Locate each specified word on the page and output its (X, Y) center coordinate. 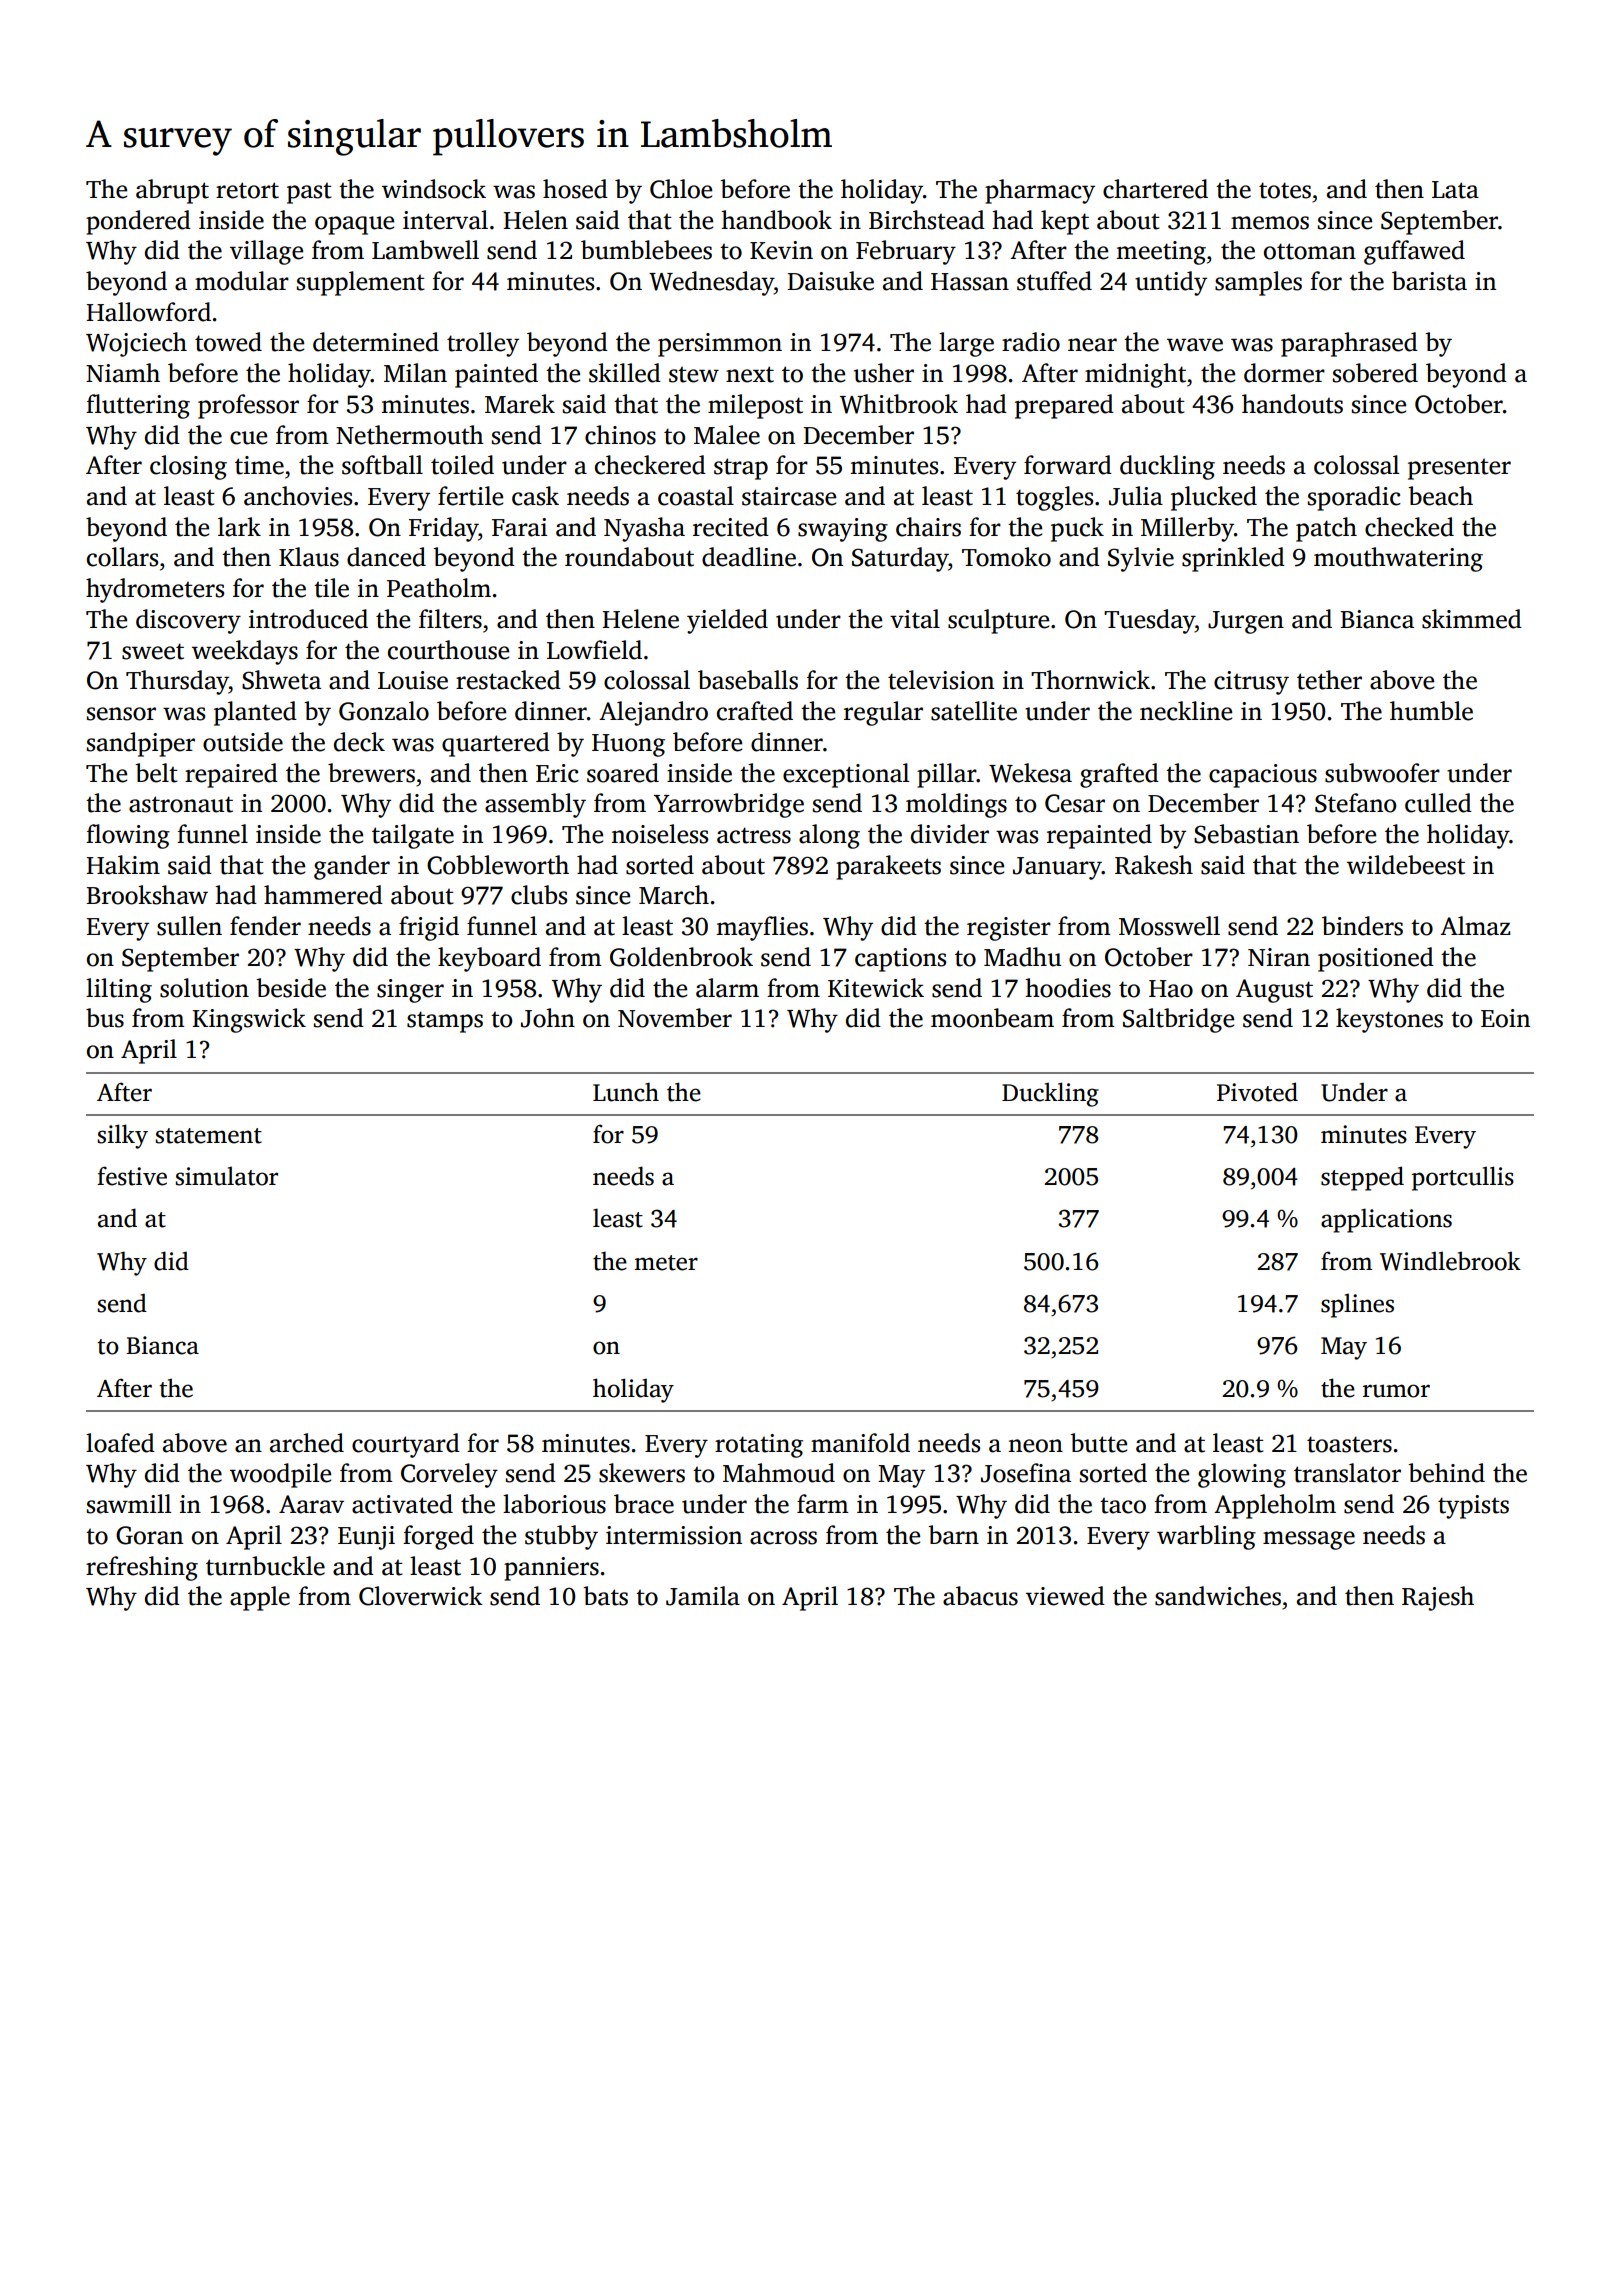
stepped (1362, 1178)
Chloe (681, 189)
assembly (535, 805)
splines (1357, 1305)
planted (255, 713)
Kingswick (249, 1020)
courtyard (406, 1445)
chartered (1155, 189)
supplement (361, 283)
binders (1362, 926)
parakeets (888, 867)
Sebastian (1246, 834)
